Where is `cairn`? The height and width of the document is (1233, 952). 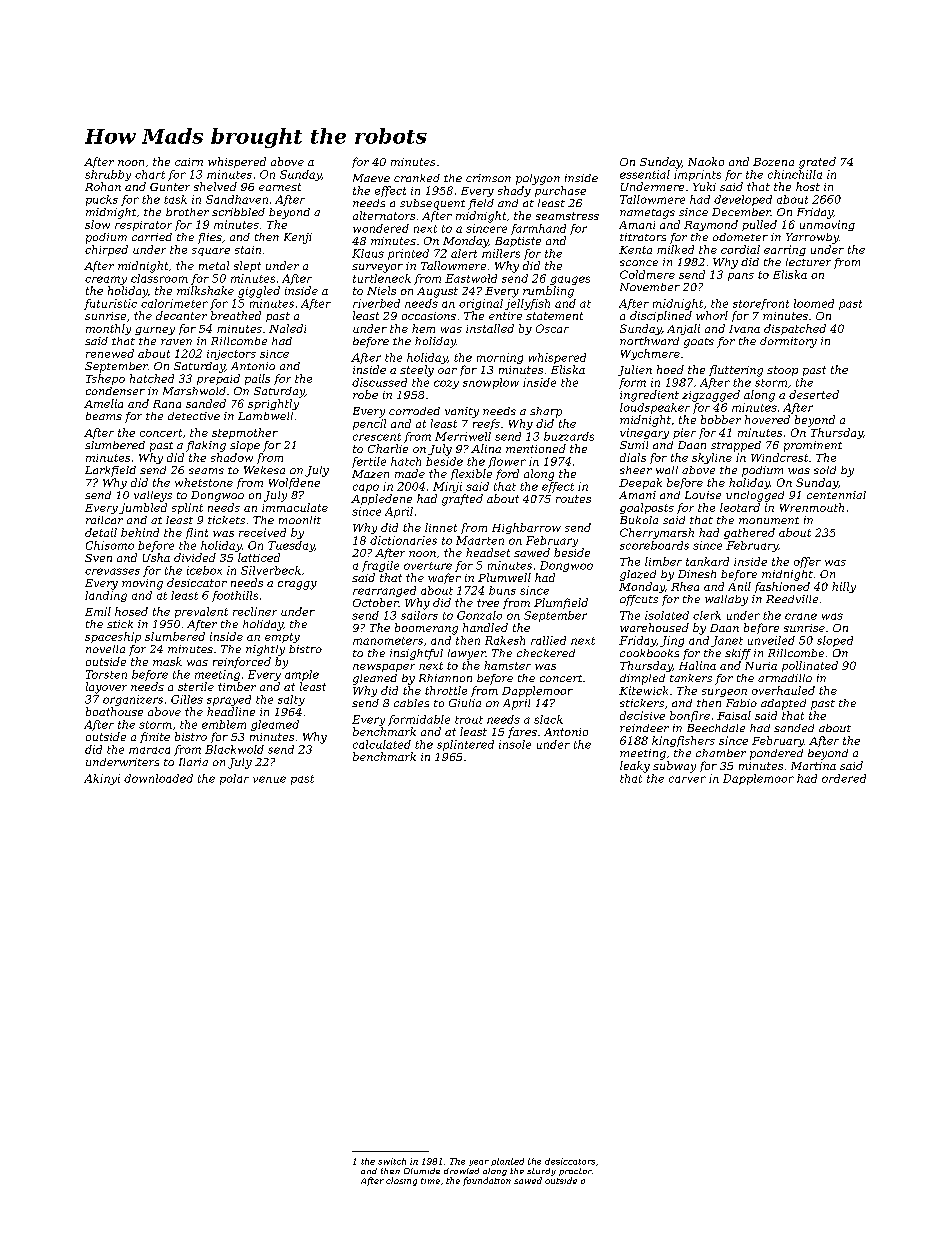 cairn is located at coordinates (189, 162).
